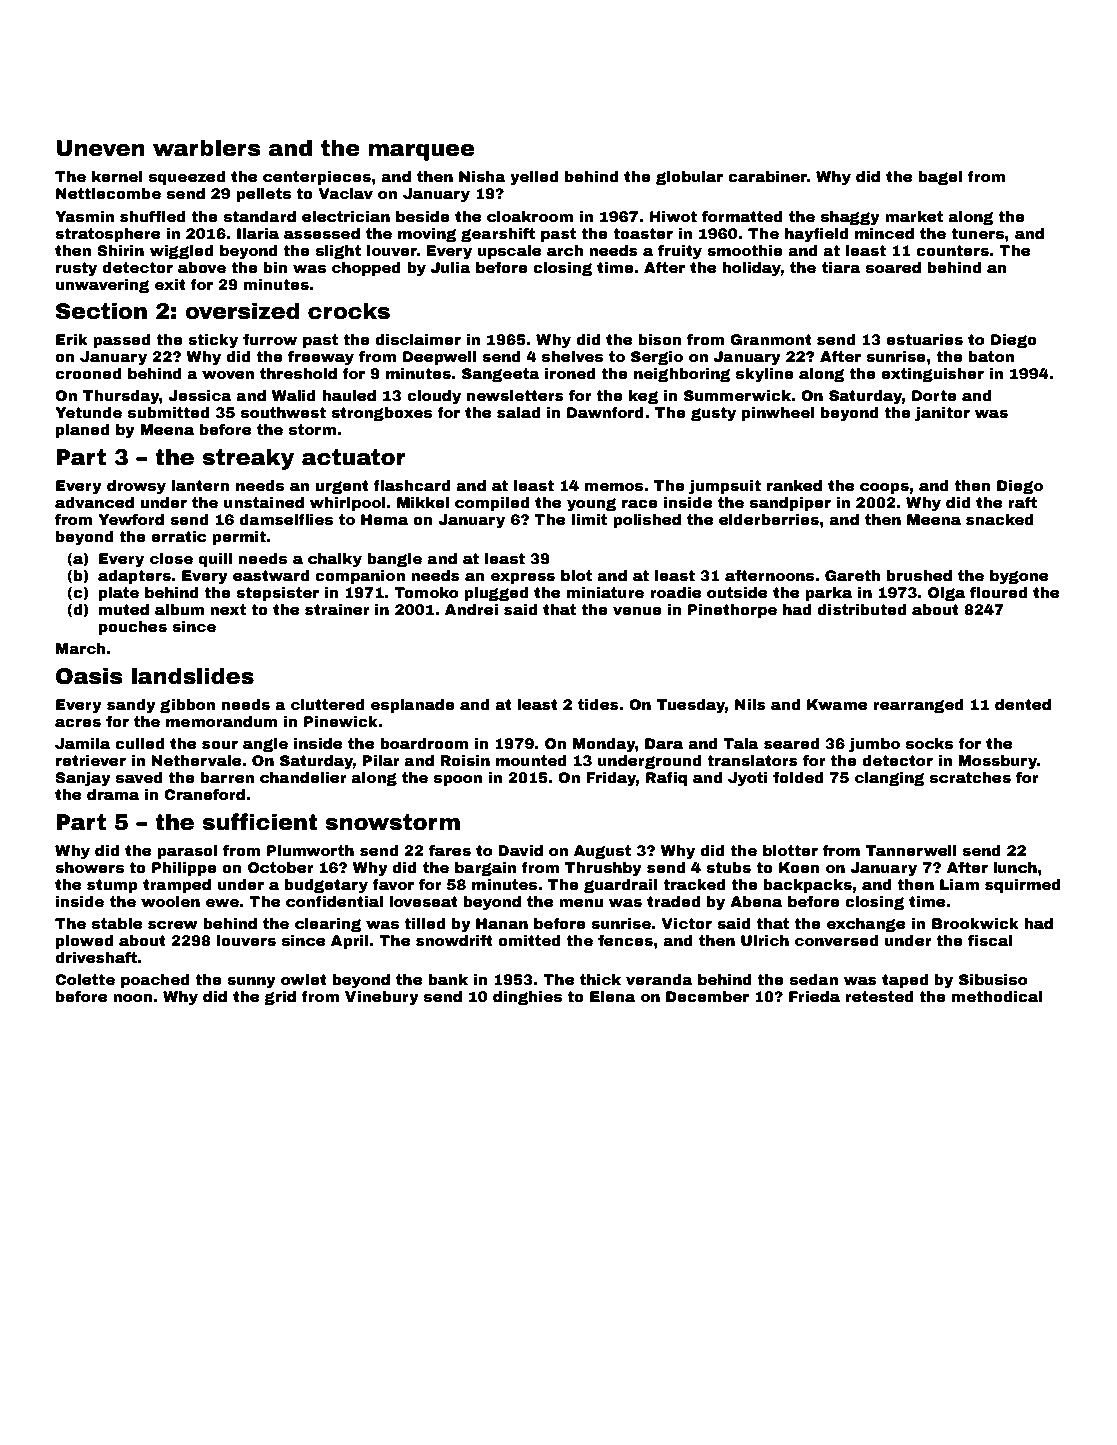  What do you see at coordinates (1022, 502) in the screenshot?
I see `raft` at bounding box center [1022, 502].
